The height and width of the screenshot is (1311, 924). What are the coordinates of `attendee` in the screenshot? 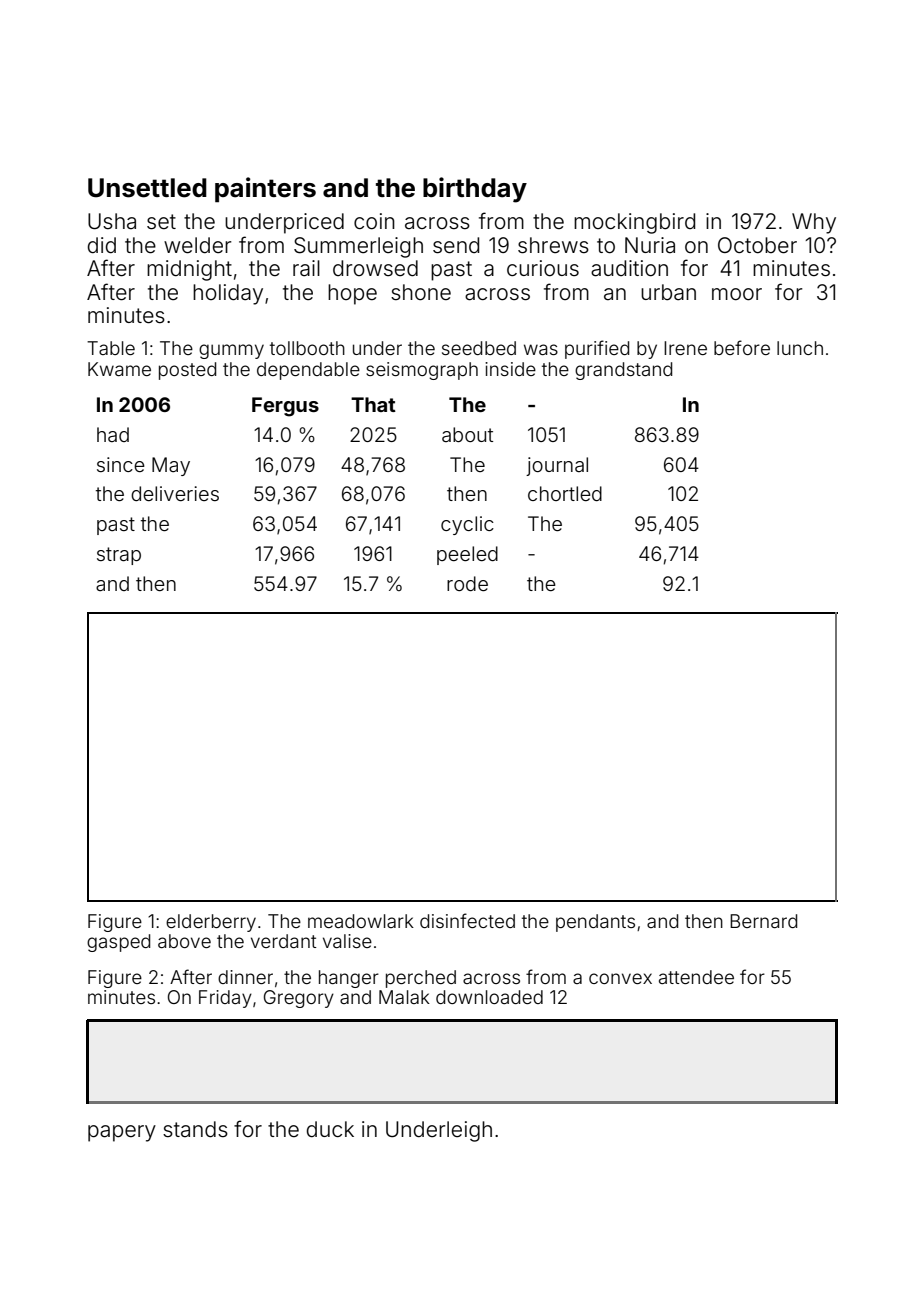 It's located at (696, 977).
